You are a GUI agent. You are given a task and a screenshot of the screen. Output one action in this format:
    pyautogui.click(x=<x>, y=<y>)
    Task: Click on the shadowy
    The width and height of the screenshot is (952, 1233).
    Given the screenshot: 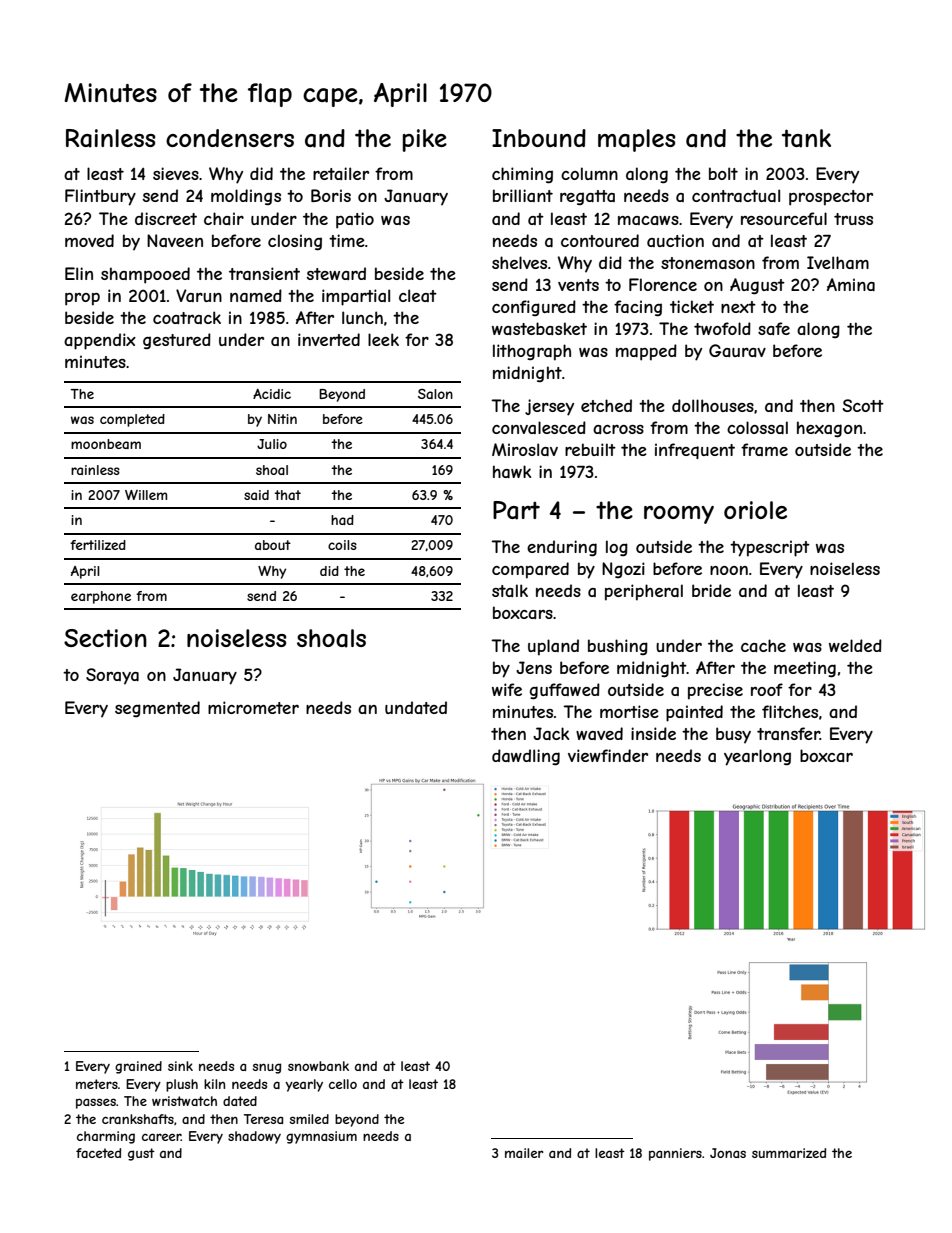 What is the action you would take?
    pyautogui.click(x=254, y=1137)
